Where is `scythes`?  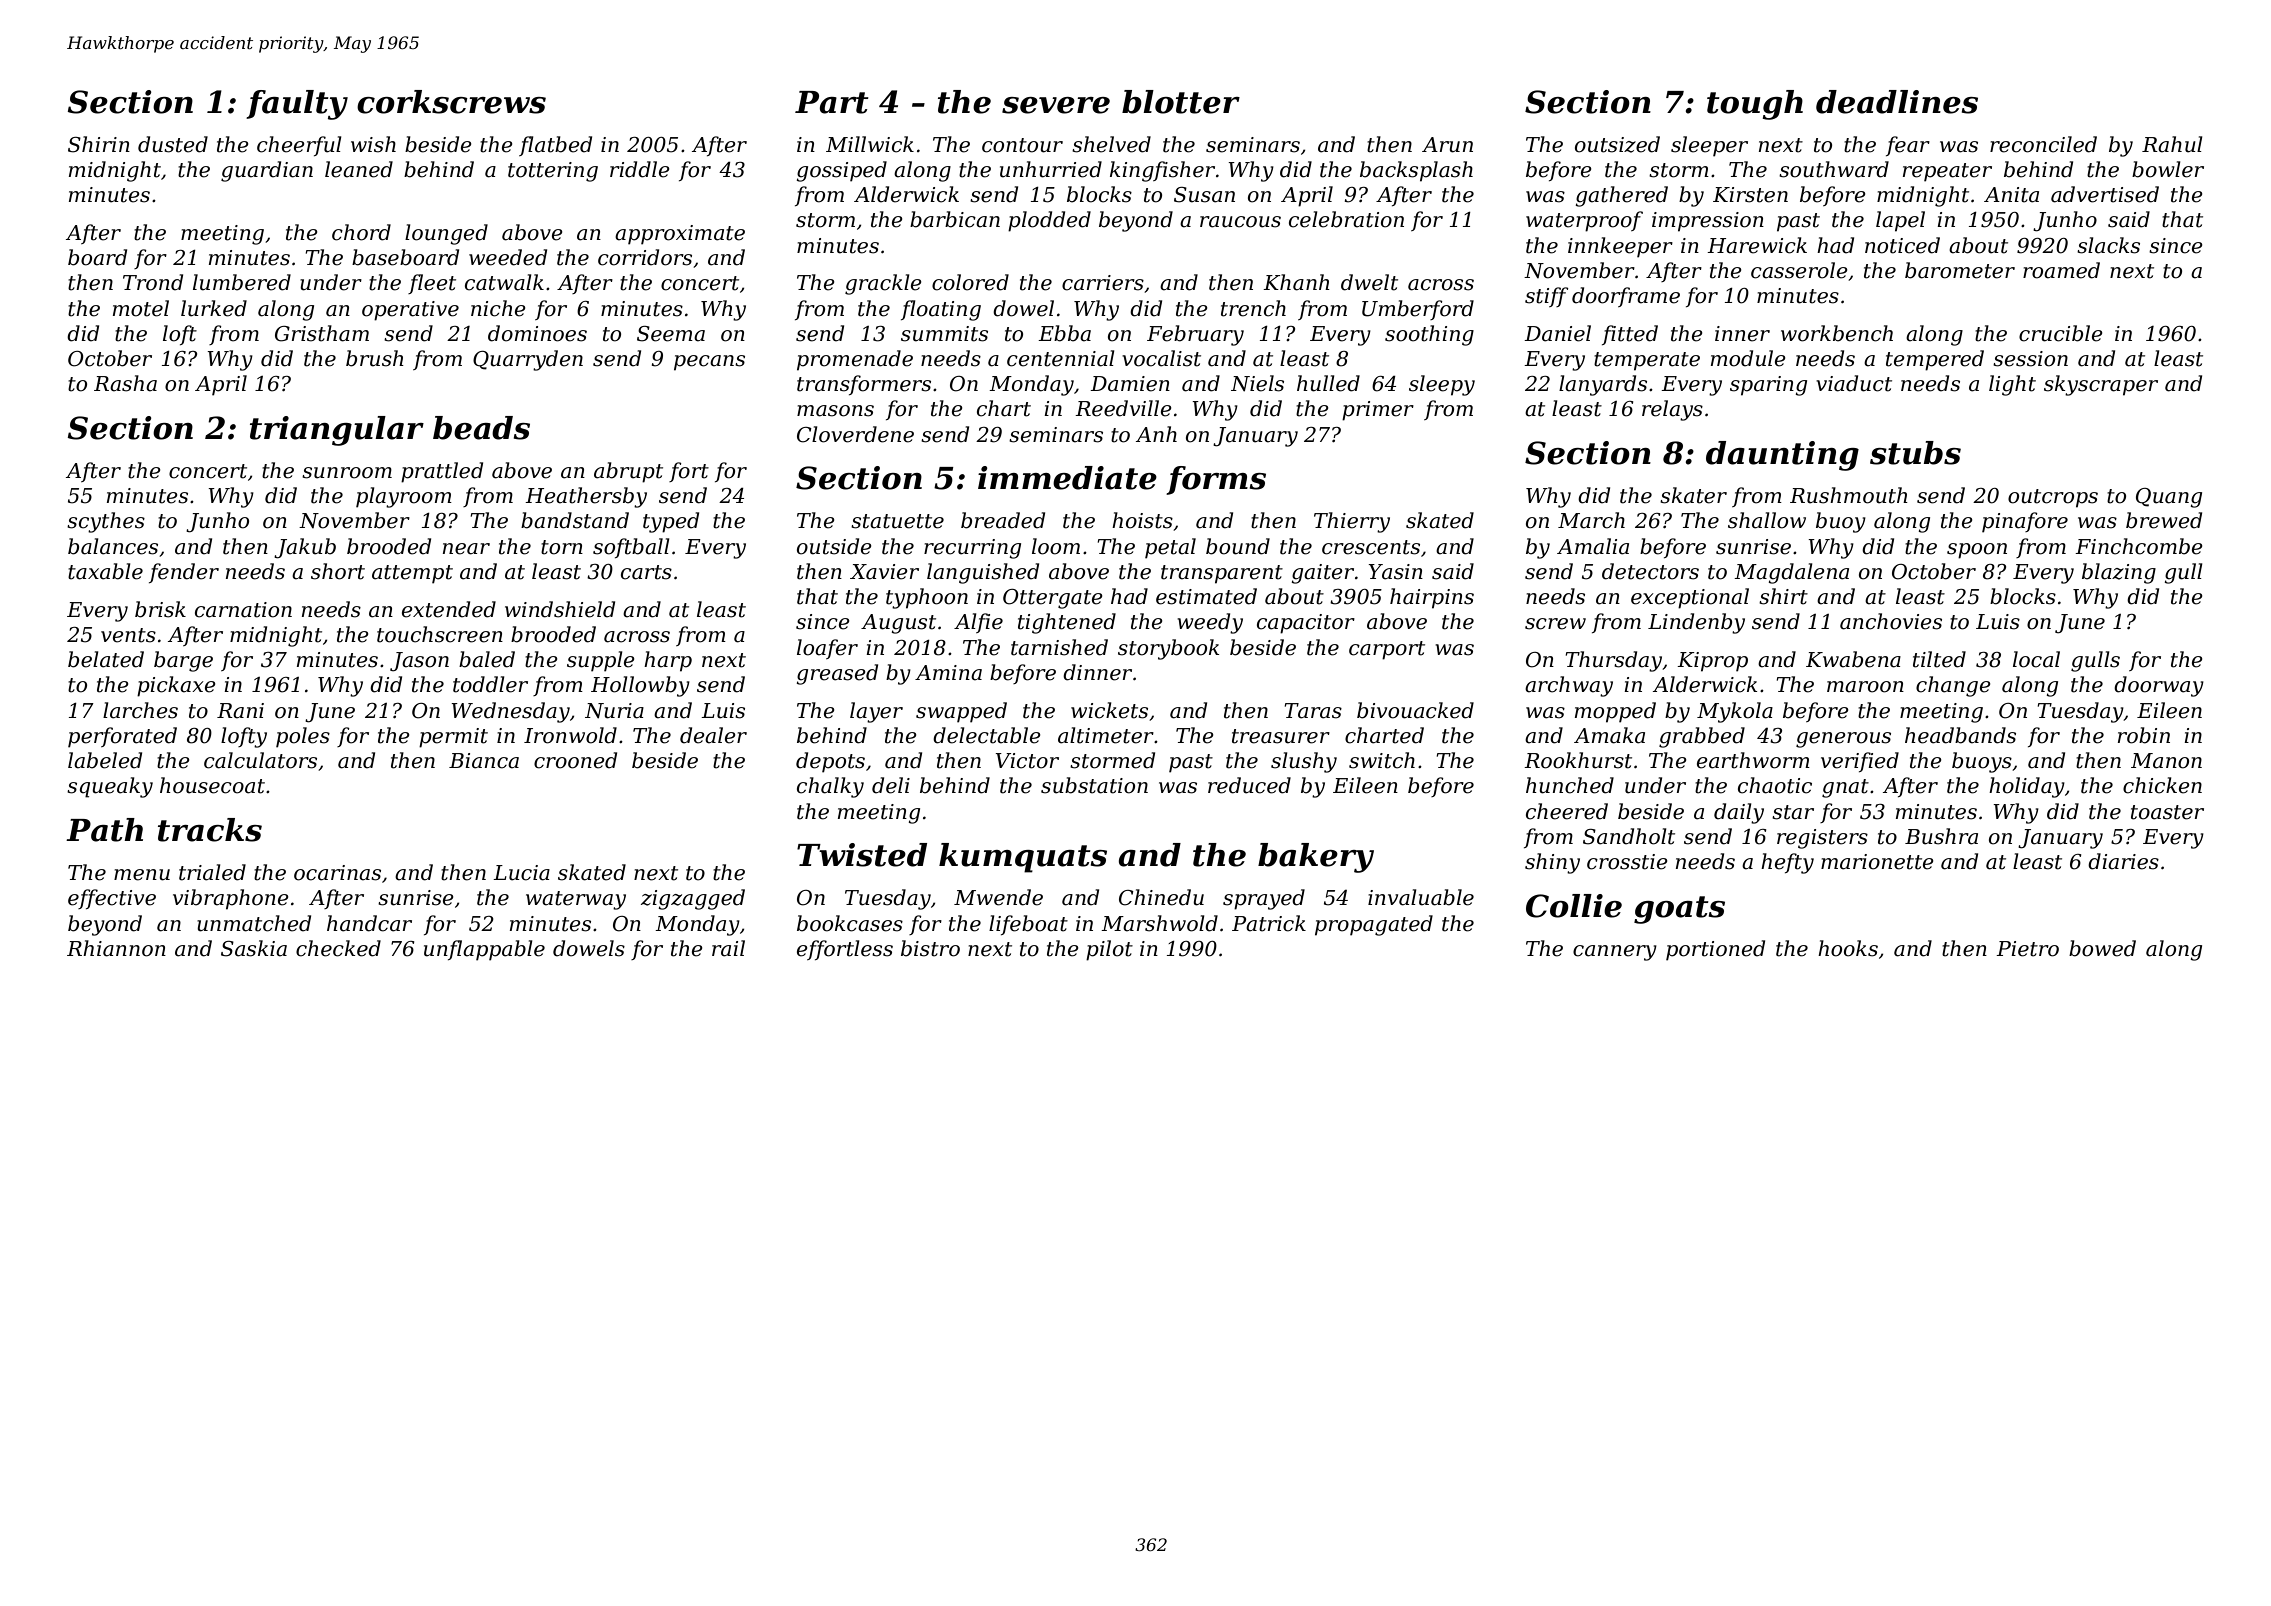 scythes is located at coordinates (106, 522).
